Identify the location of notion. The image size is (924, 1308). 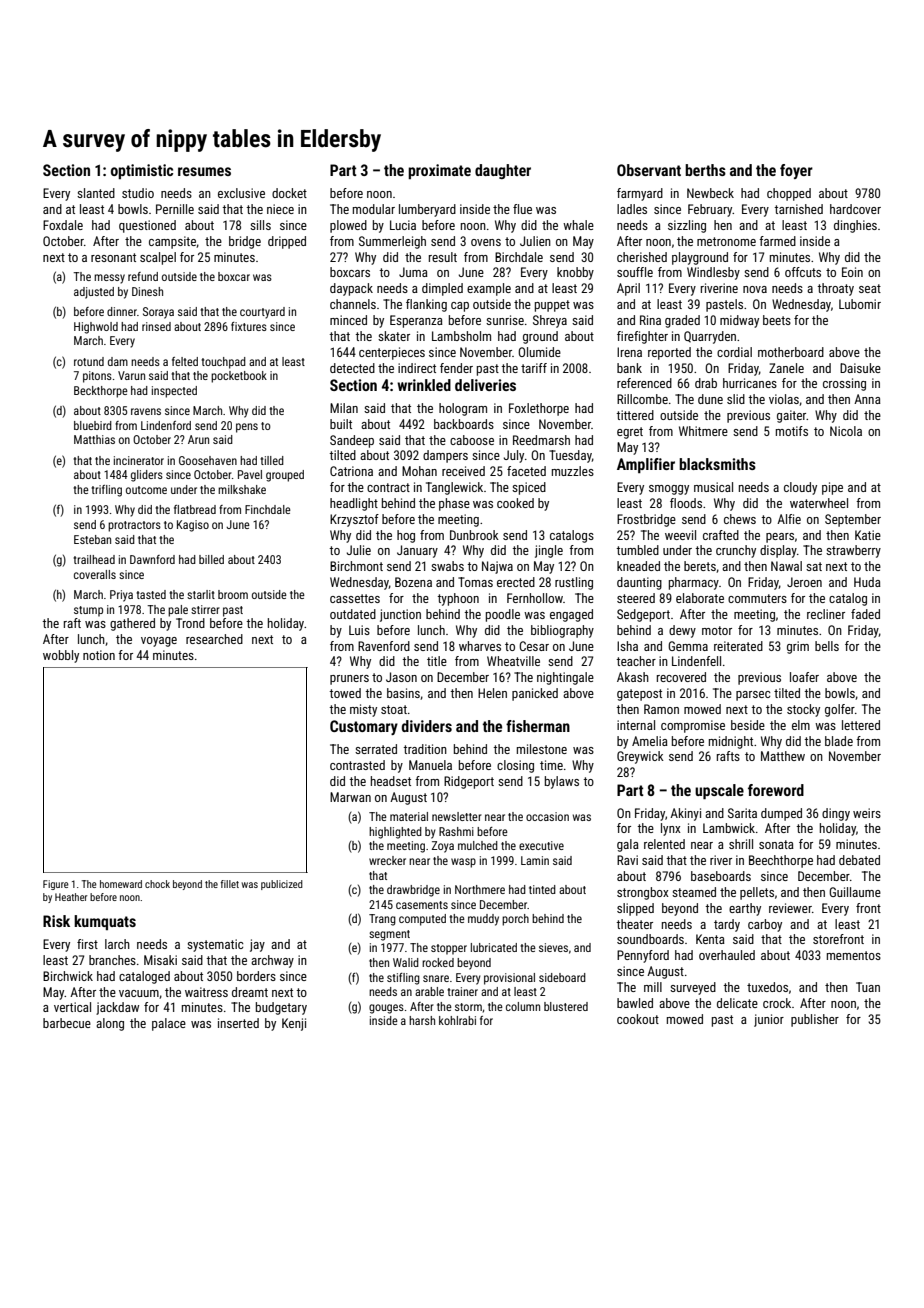
(99, 655).
